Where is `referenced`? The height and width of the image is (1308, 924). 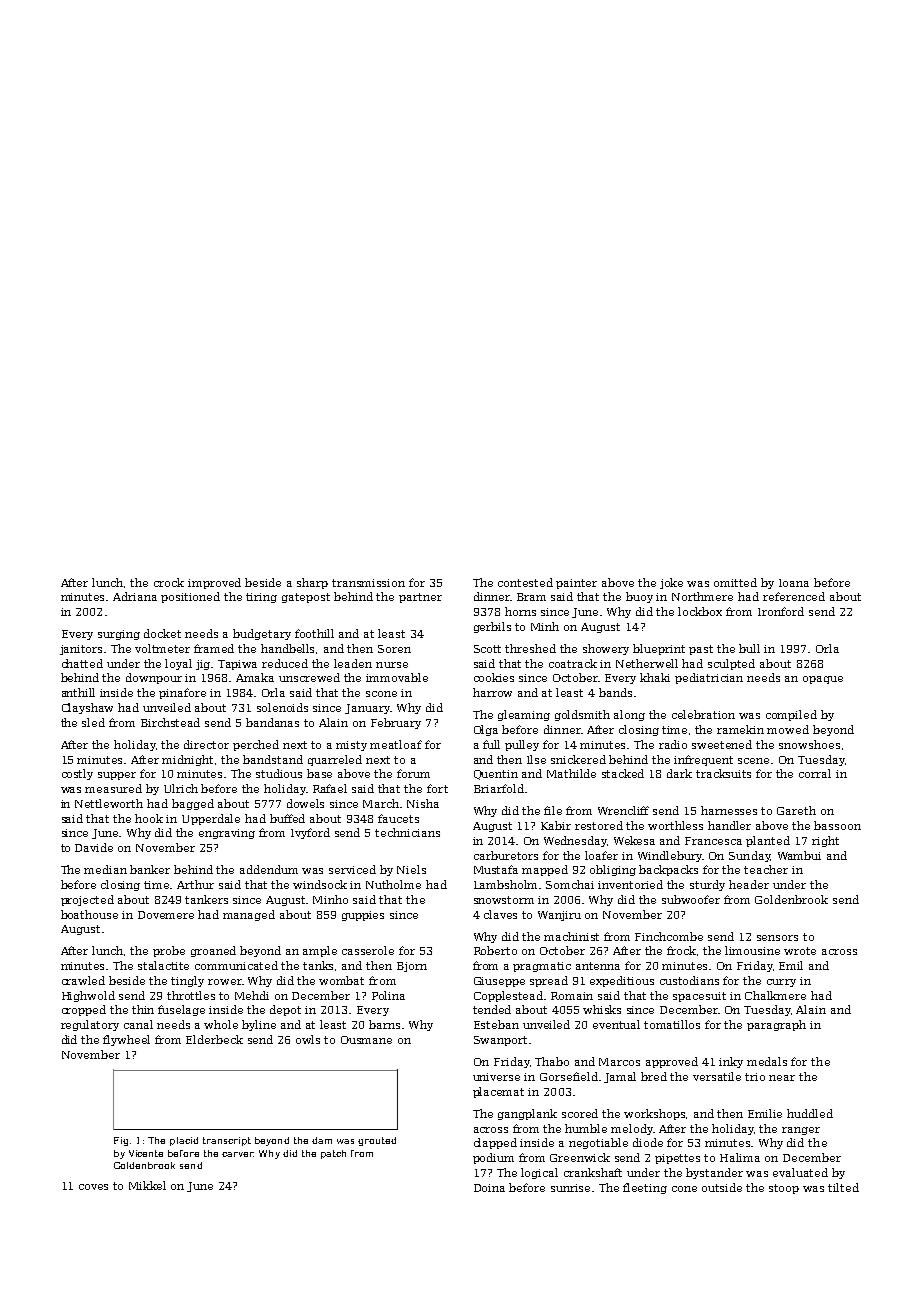 referenced is located at coordinates (794, 596).
